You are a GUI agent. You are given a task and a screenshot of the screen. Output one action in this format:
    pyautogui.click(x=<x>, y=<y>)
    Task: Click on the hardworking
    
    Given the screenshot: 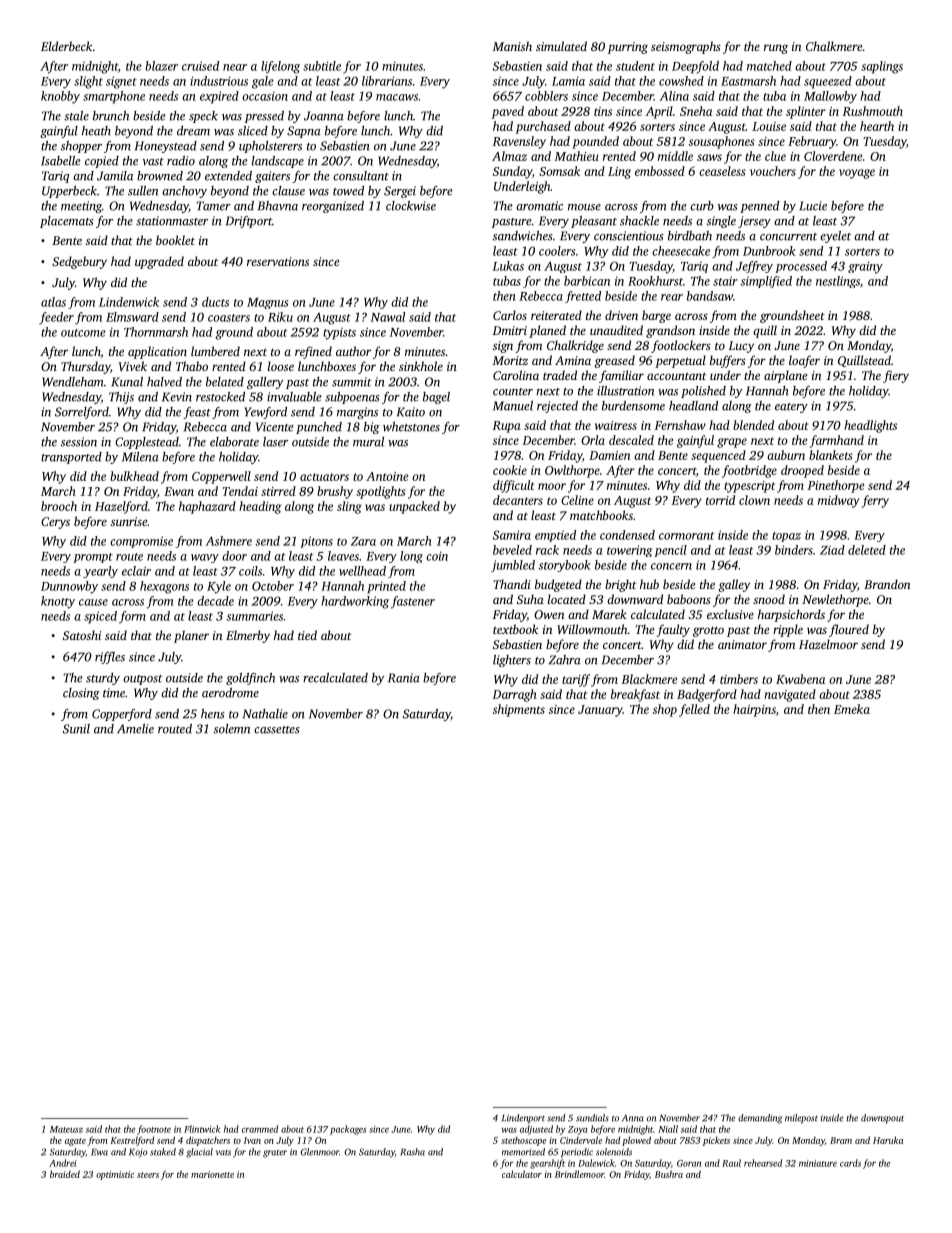 What is the action you would take?
    pyautogui.click(x=355, y=602)
